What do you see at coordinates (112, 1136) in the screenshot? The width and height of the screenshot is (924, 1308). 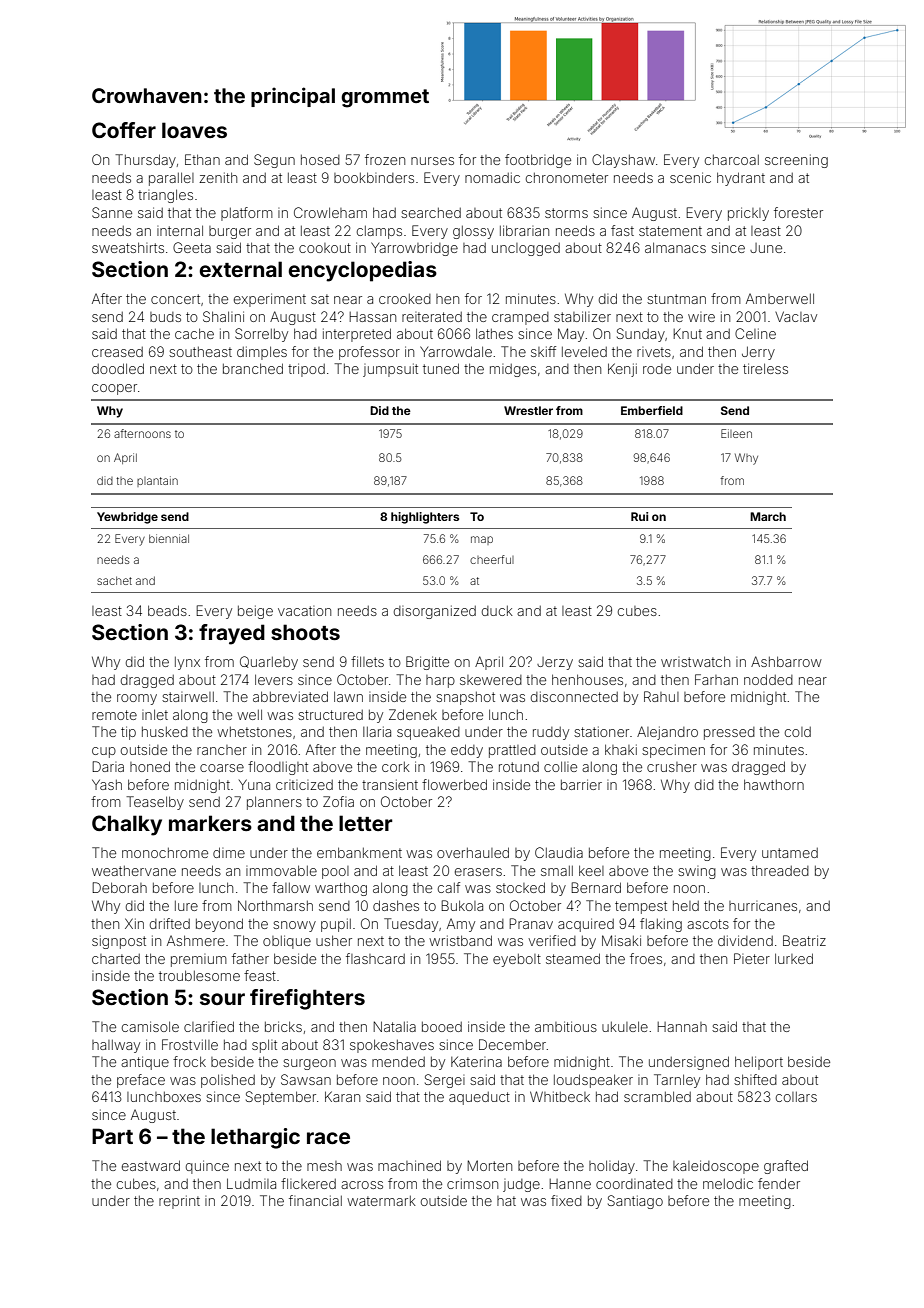 I see `Part` at bounding box center [112, 1136].
